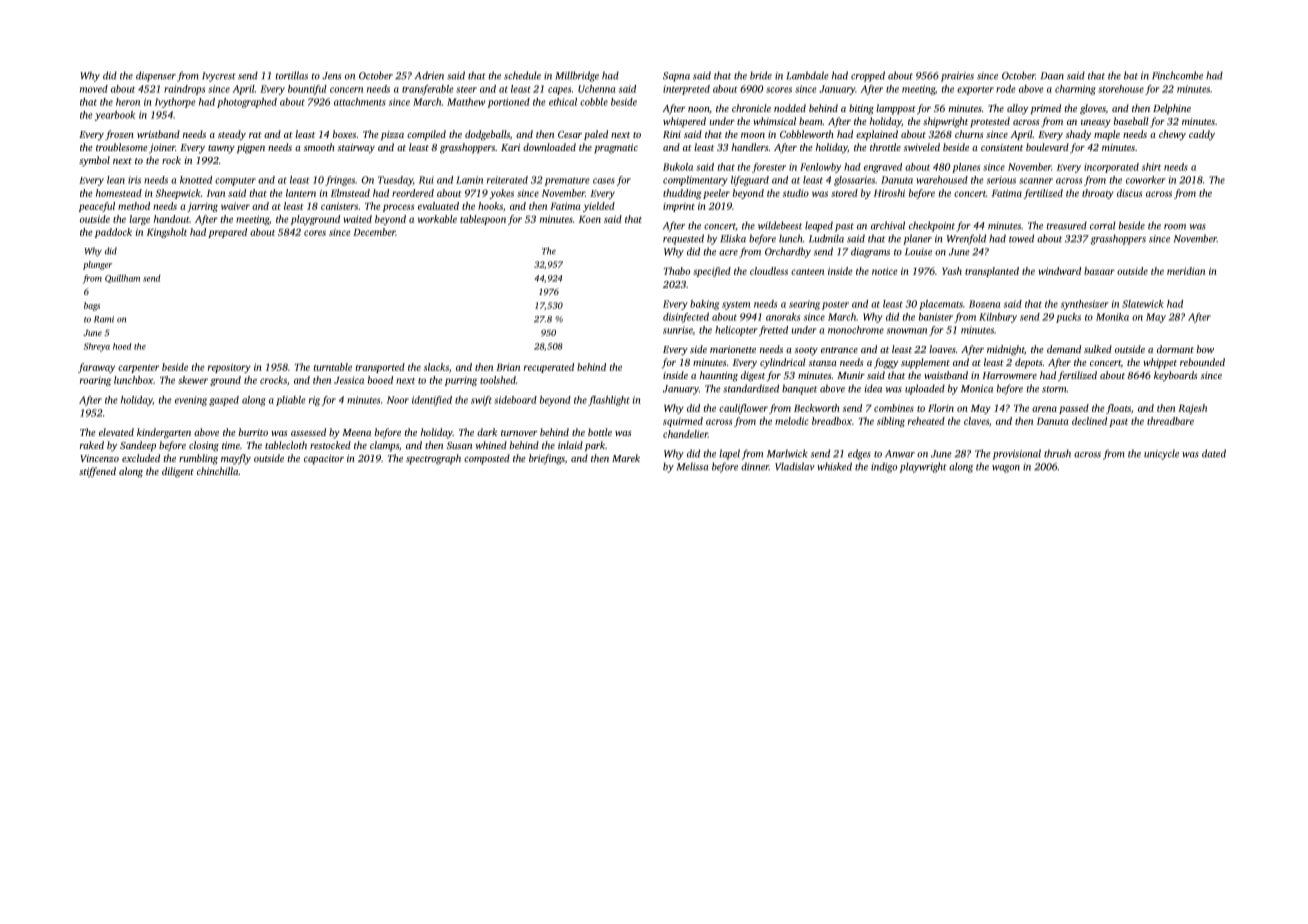 Image resolution: width=1308 pixels, height=924 pixels. Describe the element at coordinates (678, 167) in the screenshot. I see `Bukola` at that location.
